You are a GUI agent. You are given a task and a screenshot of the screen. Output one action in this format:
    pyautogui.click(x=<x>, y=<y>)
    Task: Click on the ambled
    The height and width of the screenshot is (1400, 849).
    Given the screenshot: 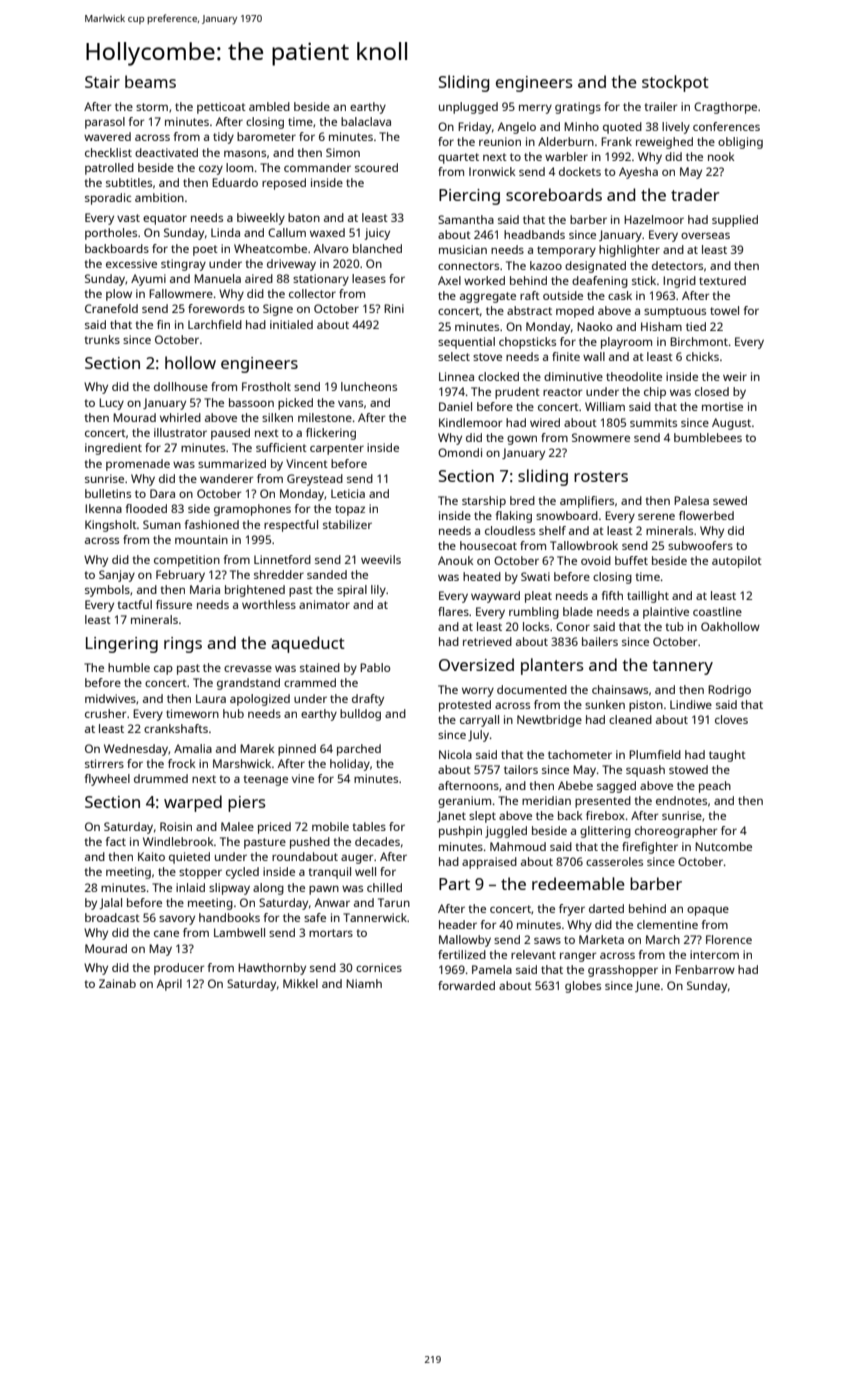 What is the action you would take?
    pyautogui.click(x=269, y=106)
